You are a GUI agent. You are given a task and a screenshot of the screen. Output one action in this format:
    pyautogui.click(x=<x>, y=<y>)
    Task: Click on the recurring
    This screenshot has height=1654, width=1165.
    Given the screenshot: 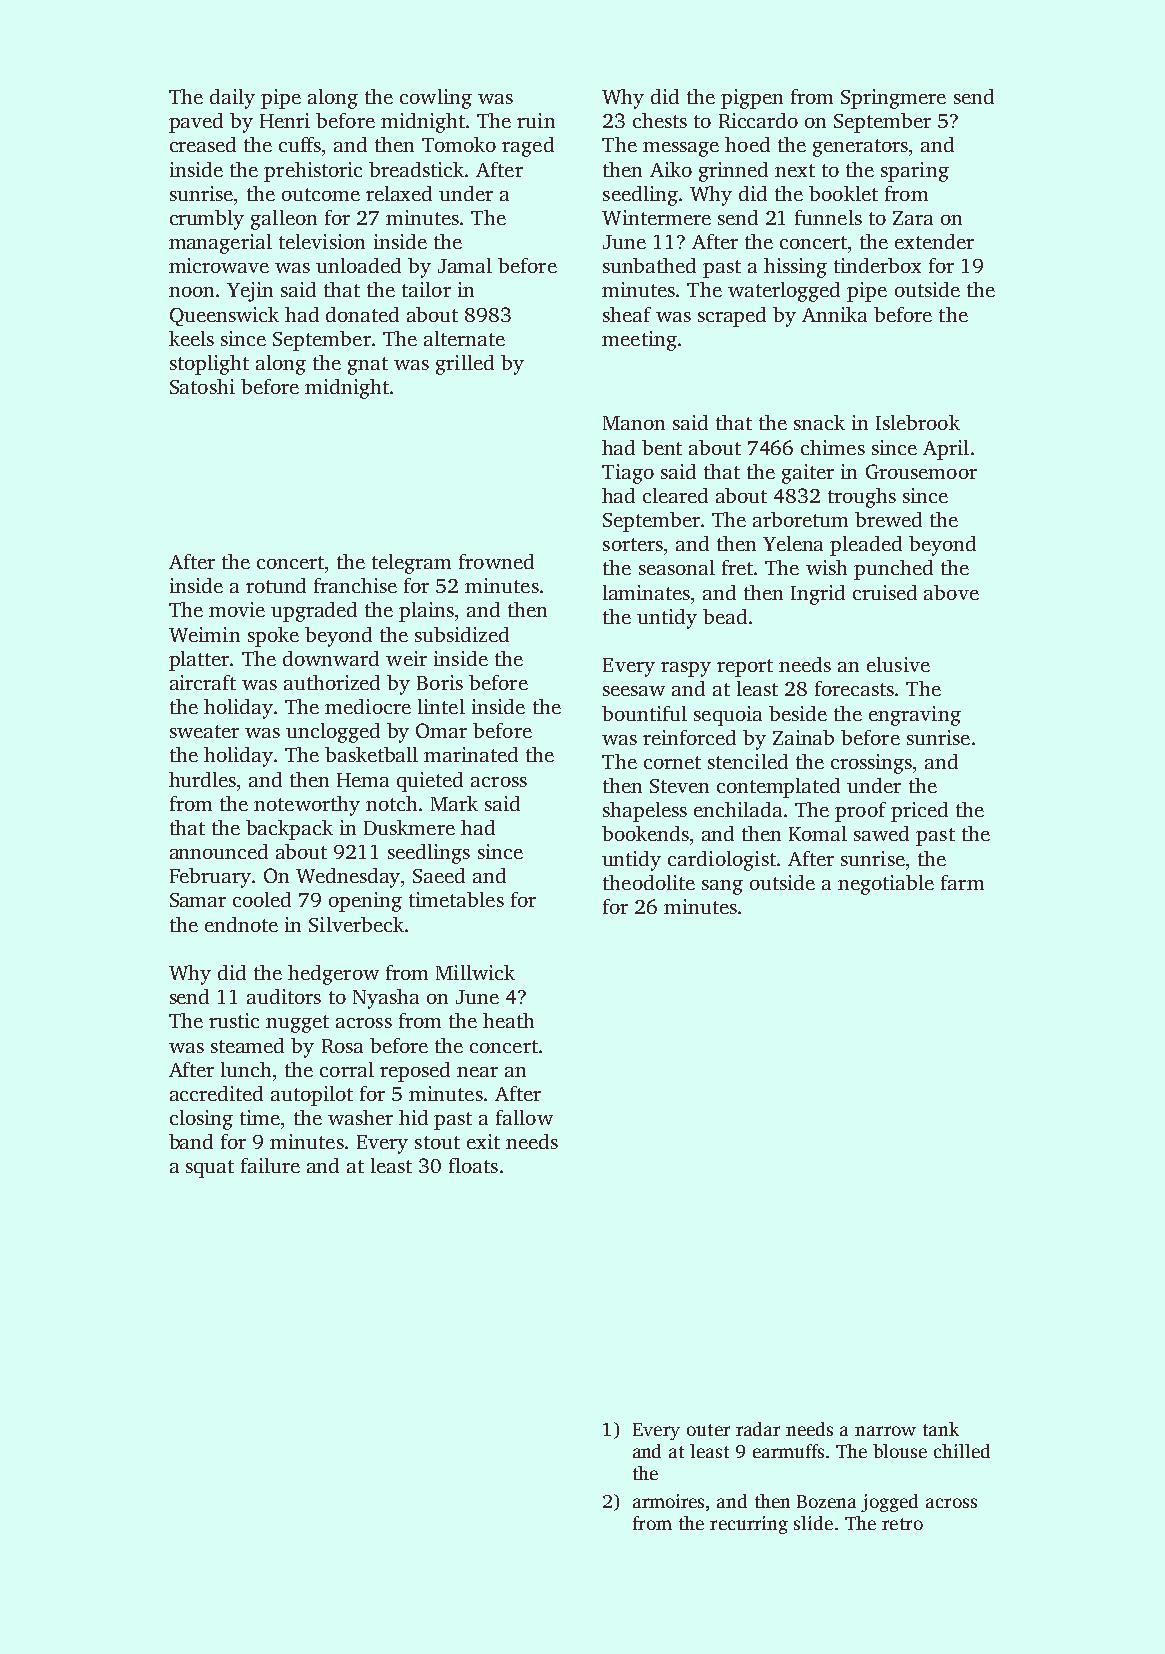 What is the action you would take?
    pyautogui.click(x=749, y=1525)
